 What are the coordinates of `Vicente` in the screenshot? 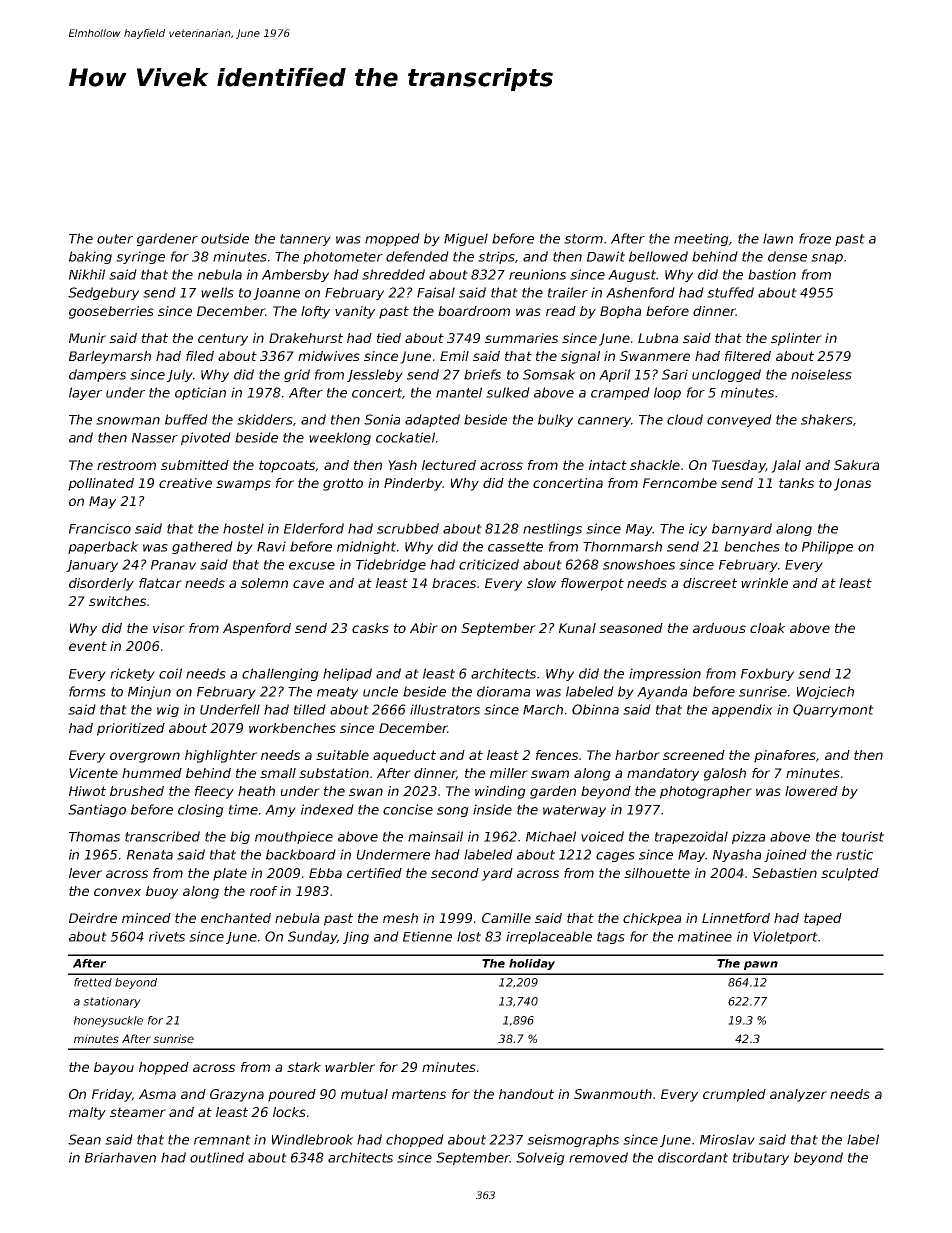 It's located at (93, 773).
